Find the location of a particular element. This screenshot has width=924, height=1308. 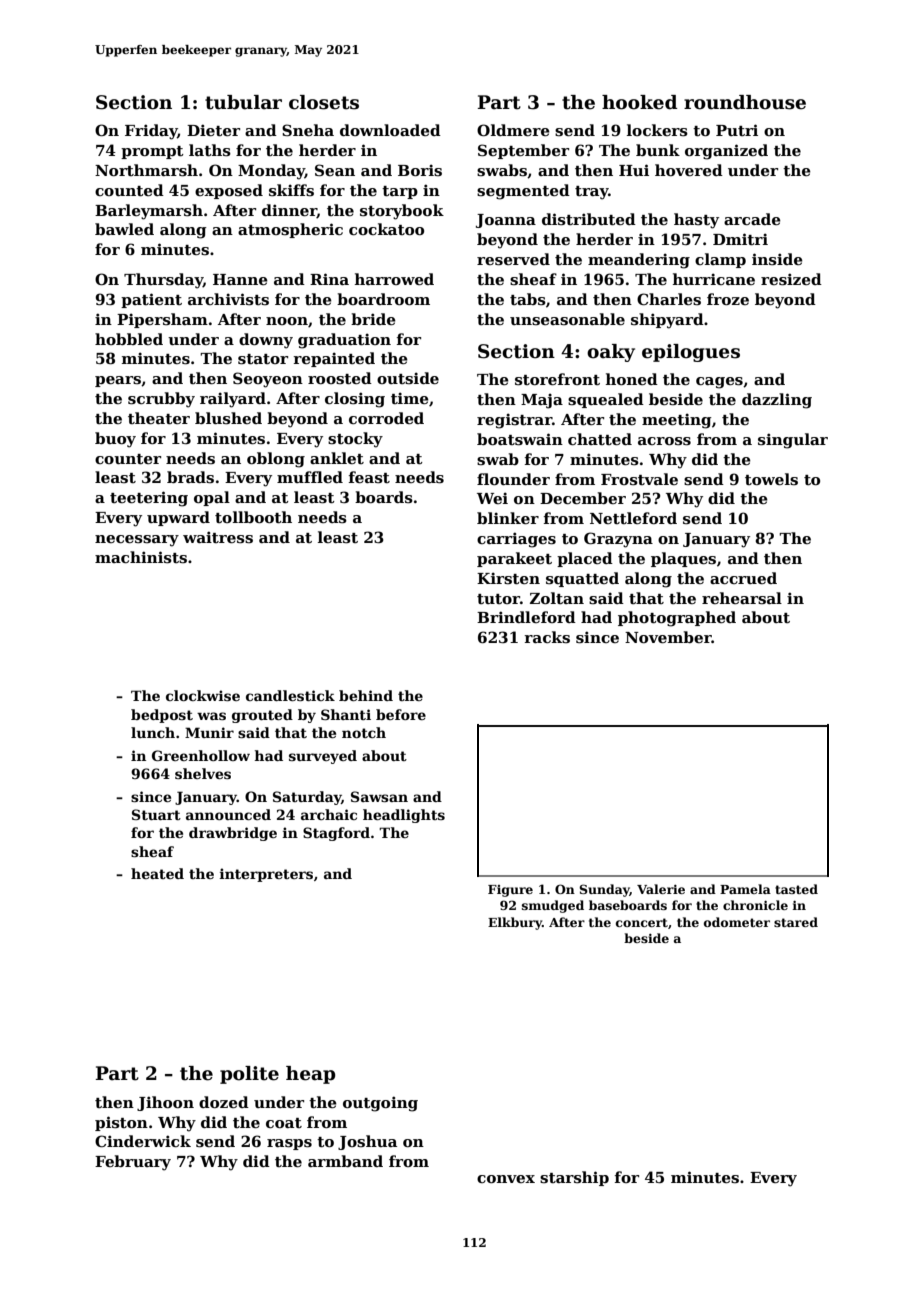

February is located at coordinates (133, 1163).
